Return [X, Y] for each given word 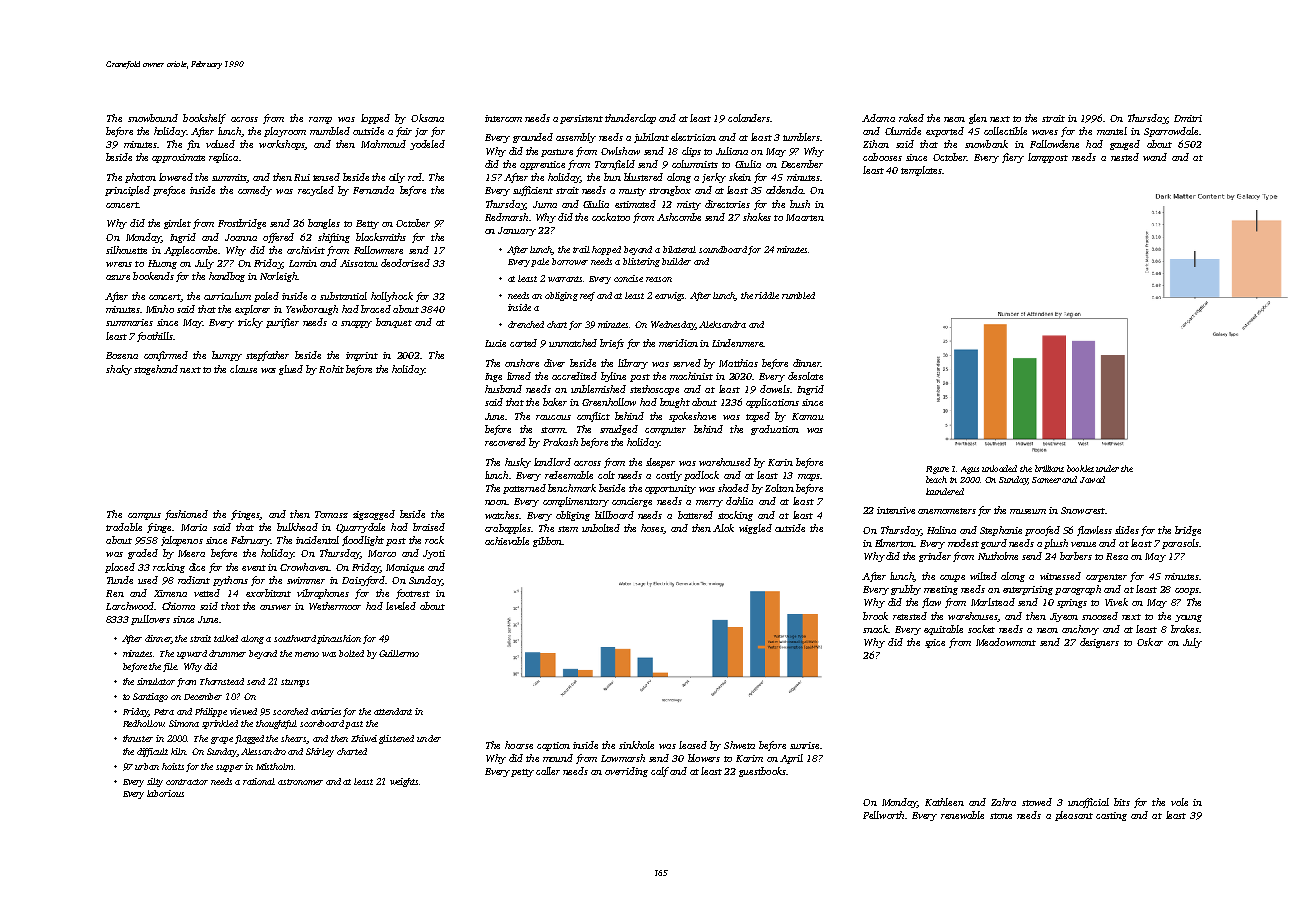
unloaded [999, 468]
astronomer [300, 782]
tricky [250, 323]
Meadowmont [1006, 642]
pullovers [150, 620]
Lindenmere [737, 343]
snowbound [153, 118]
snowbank [986, 144]
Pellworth [883, 815]
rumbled [798, 295]
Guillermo [399, 653]
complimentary [576, 502]
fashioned [186, 515]
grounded [533, 138]
